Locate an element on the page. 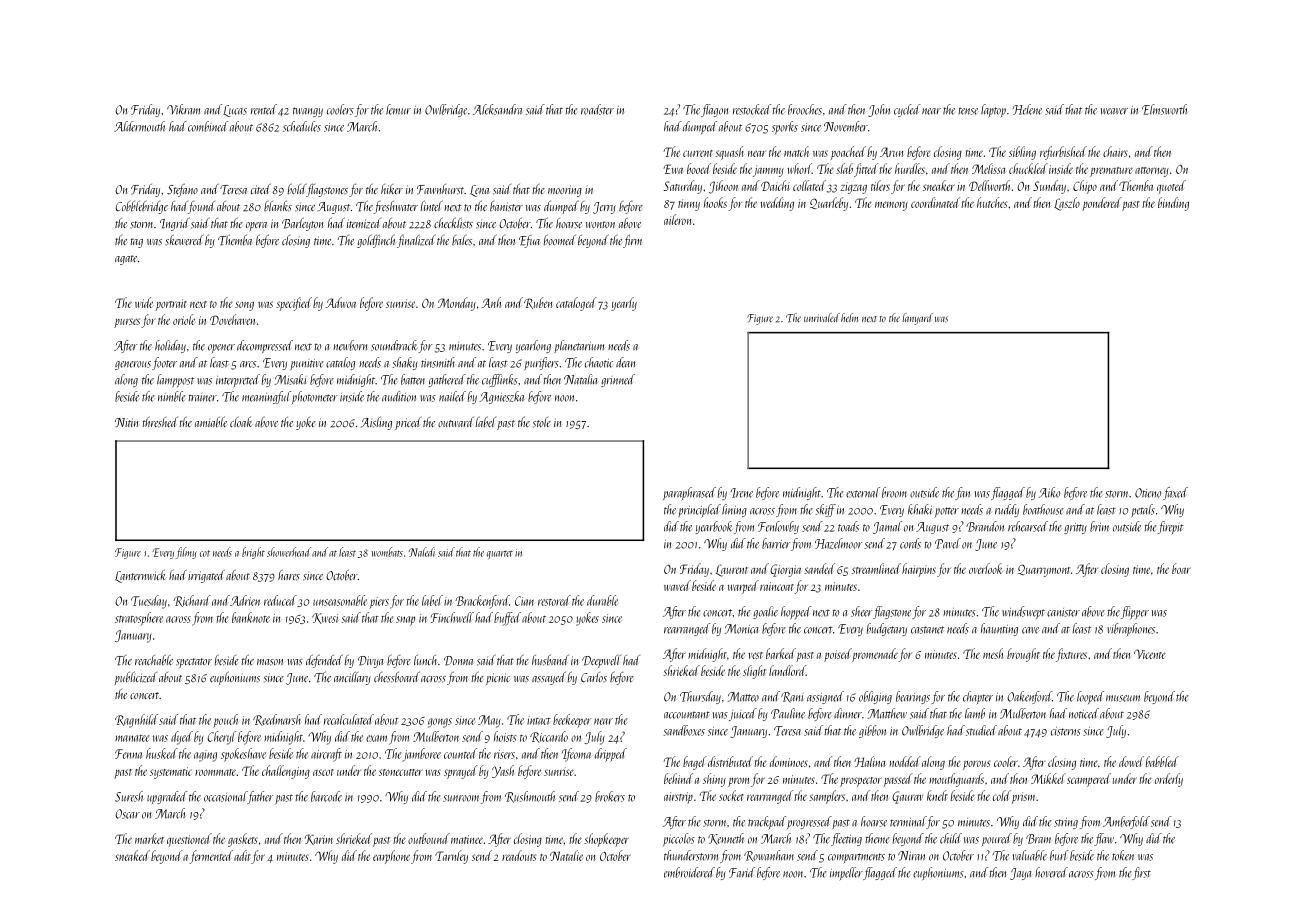  flipper is located at coordinates (1135, 612).
